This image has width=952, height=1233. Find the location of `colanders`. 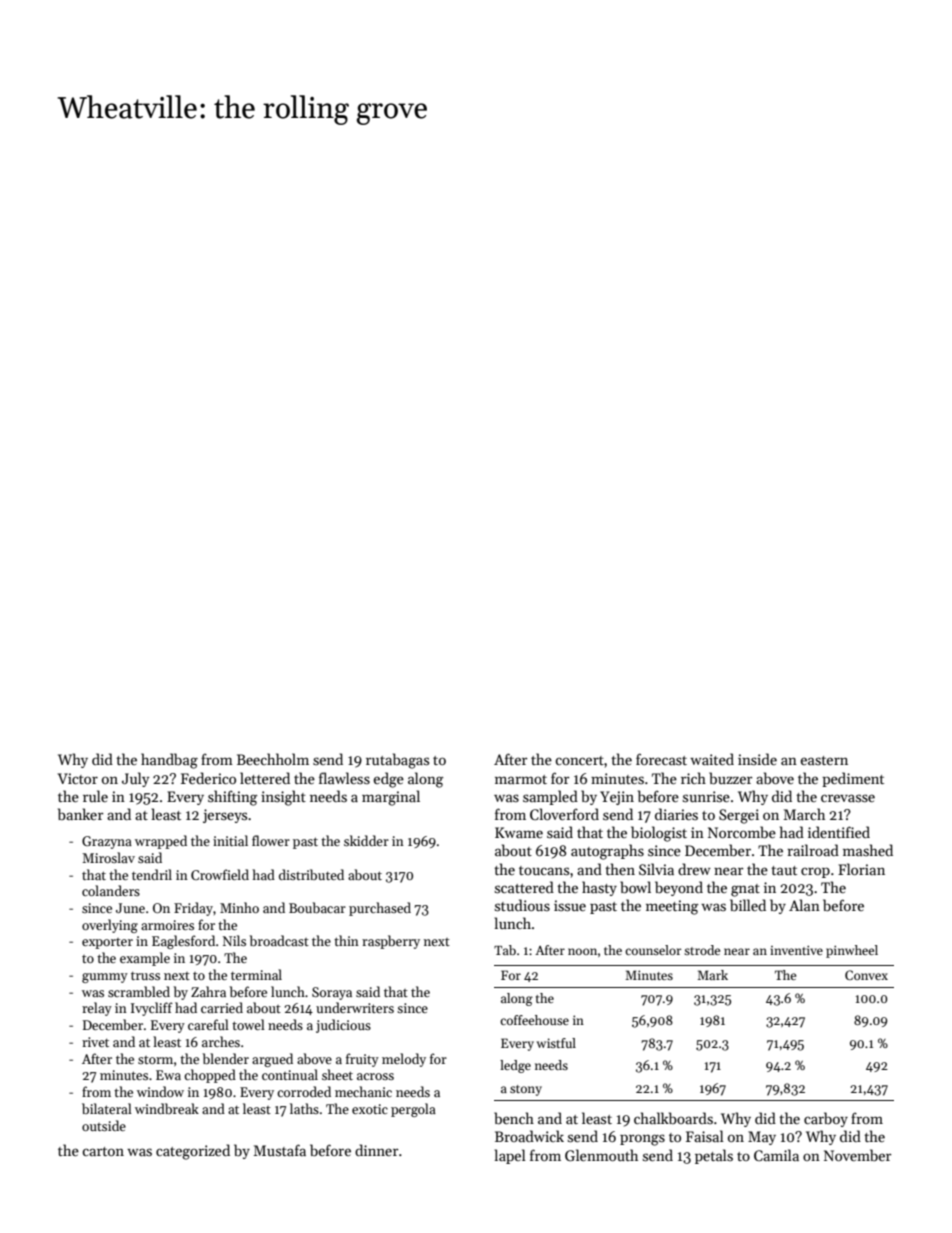

colanders is located at coordinates (111, 890).
